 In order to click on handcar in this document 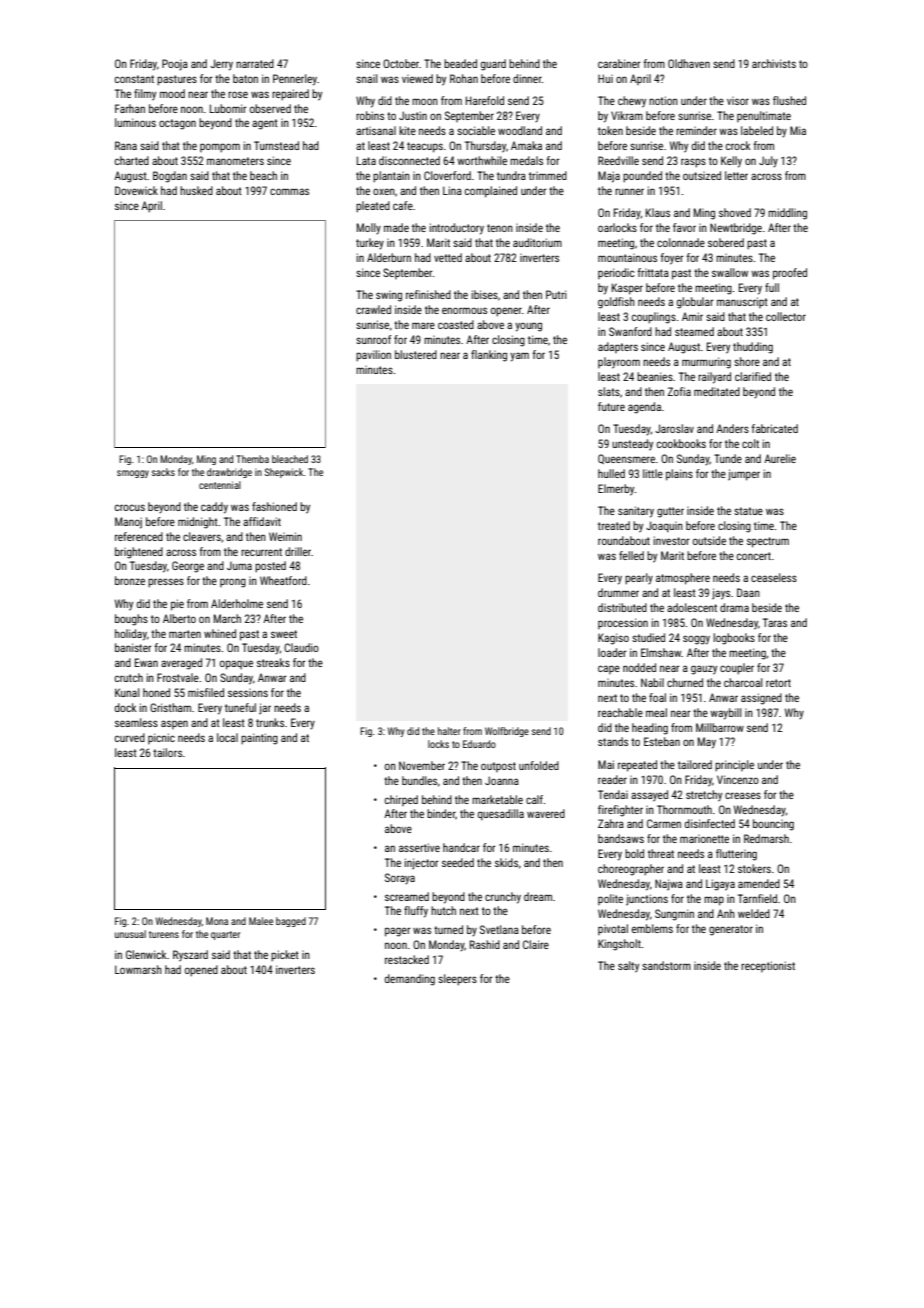, I will do `click(461, 847)`.
